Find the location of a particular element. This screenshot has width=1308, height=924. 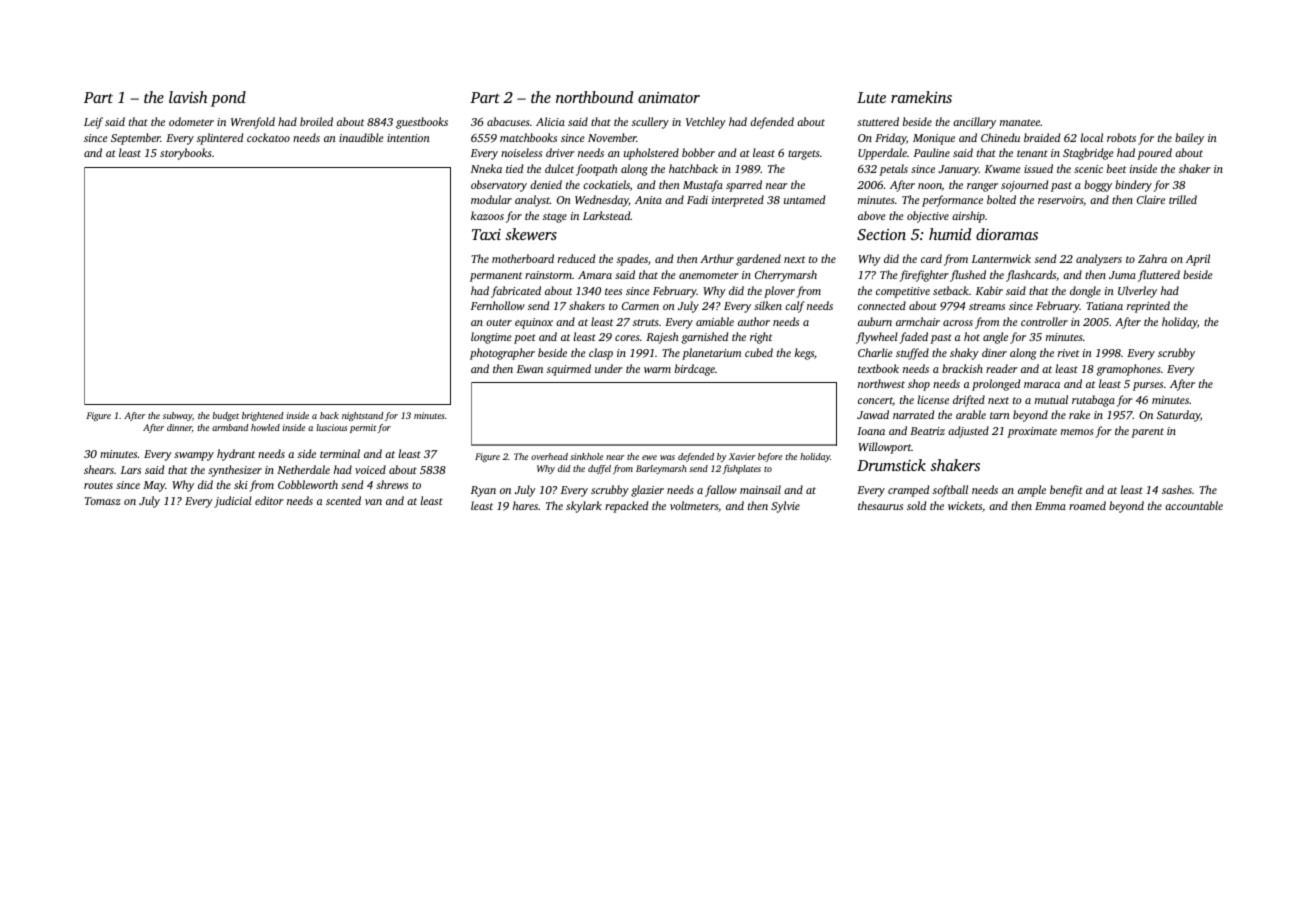

ramekins is located at coordinates (921, 97).
